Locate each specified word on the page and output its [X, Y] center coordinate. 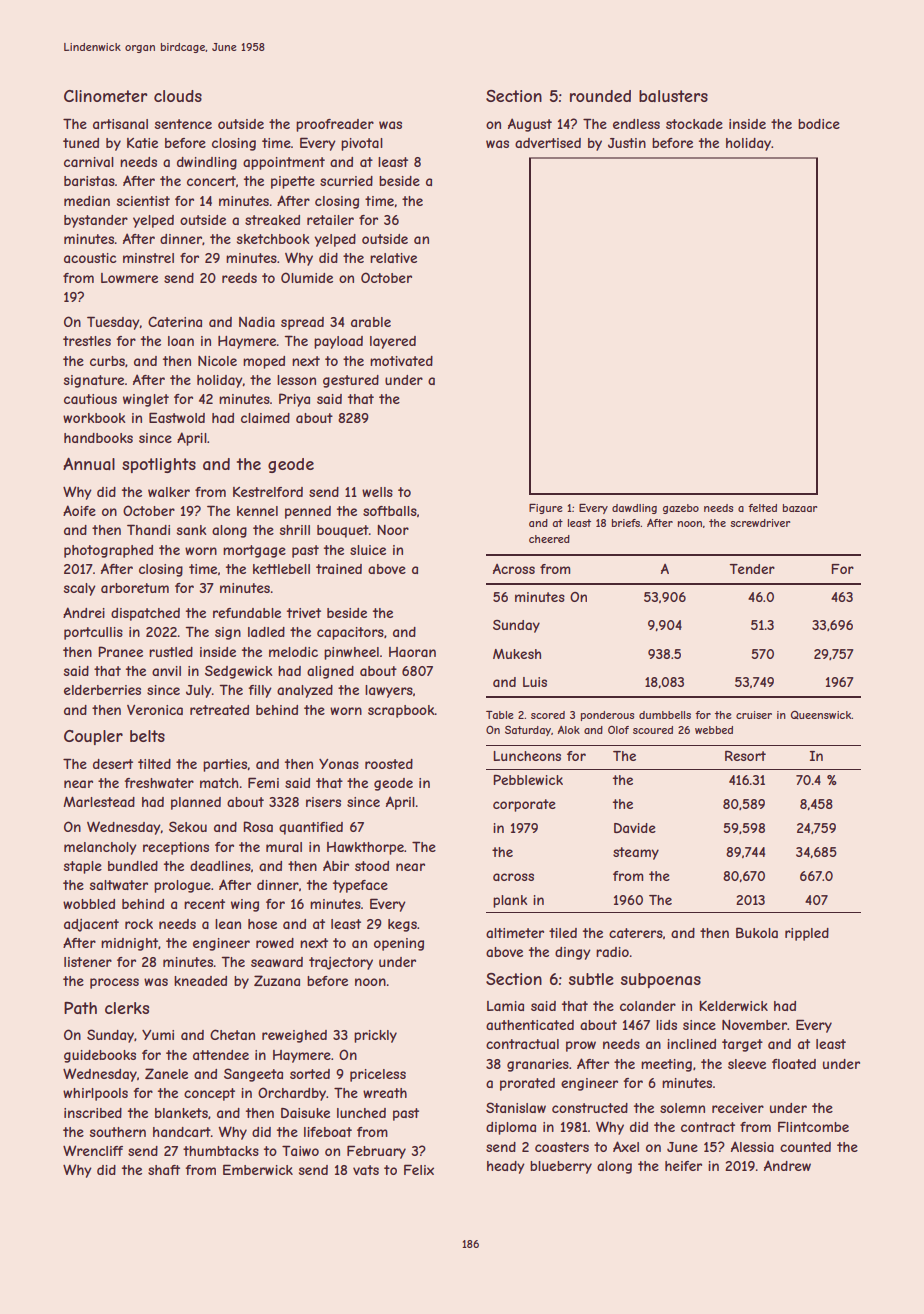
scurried [346, 181]
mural [284, 847]
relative [393, 258]
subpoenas [661, 980]
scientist [143, 201]
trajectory [341, 963]
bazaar [800, 508]
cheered [549, 539]
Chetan [232, 1034]
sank [192, 530]
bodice [819, 124]
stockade [694, 124]
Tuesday [113, 323]
